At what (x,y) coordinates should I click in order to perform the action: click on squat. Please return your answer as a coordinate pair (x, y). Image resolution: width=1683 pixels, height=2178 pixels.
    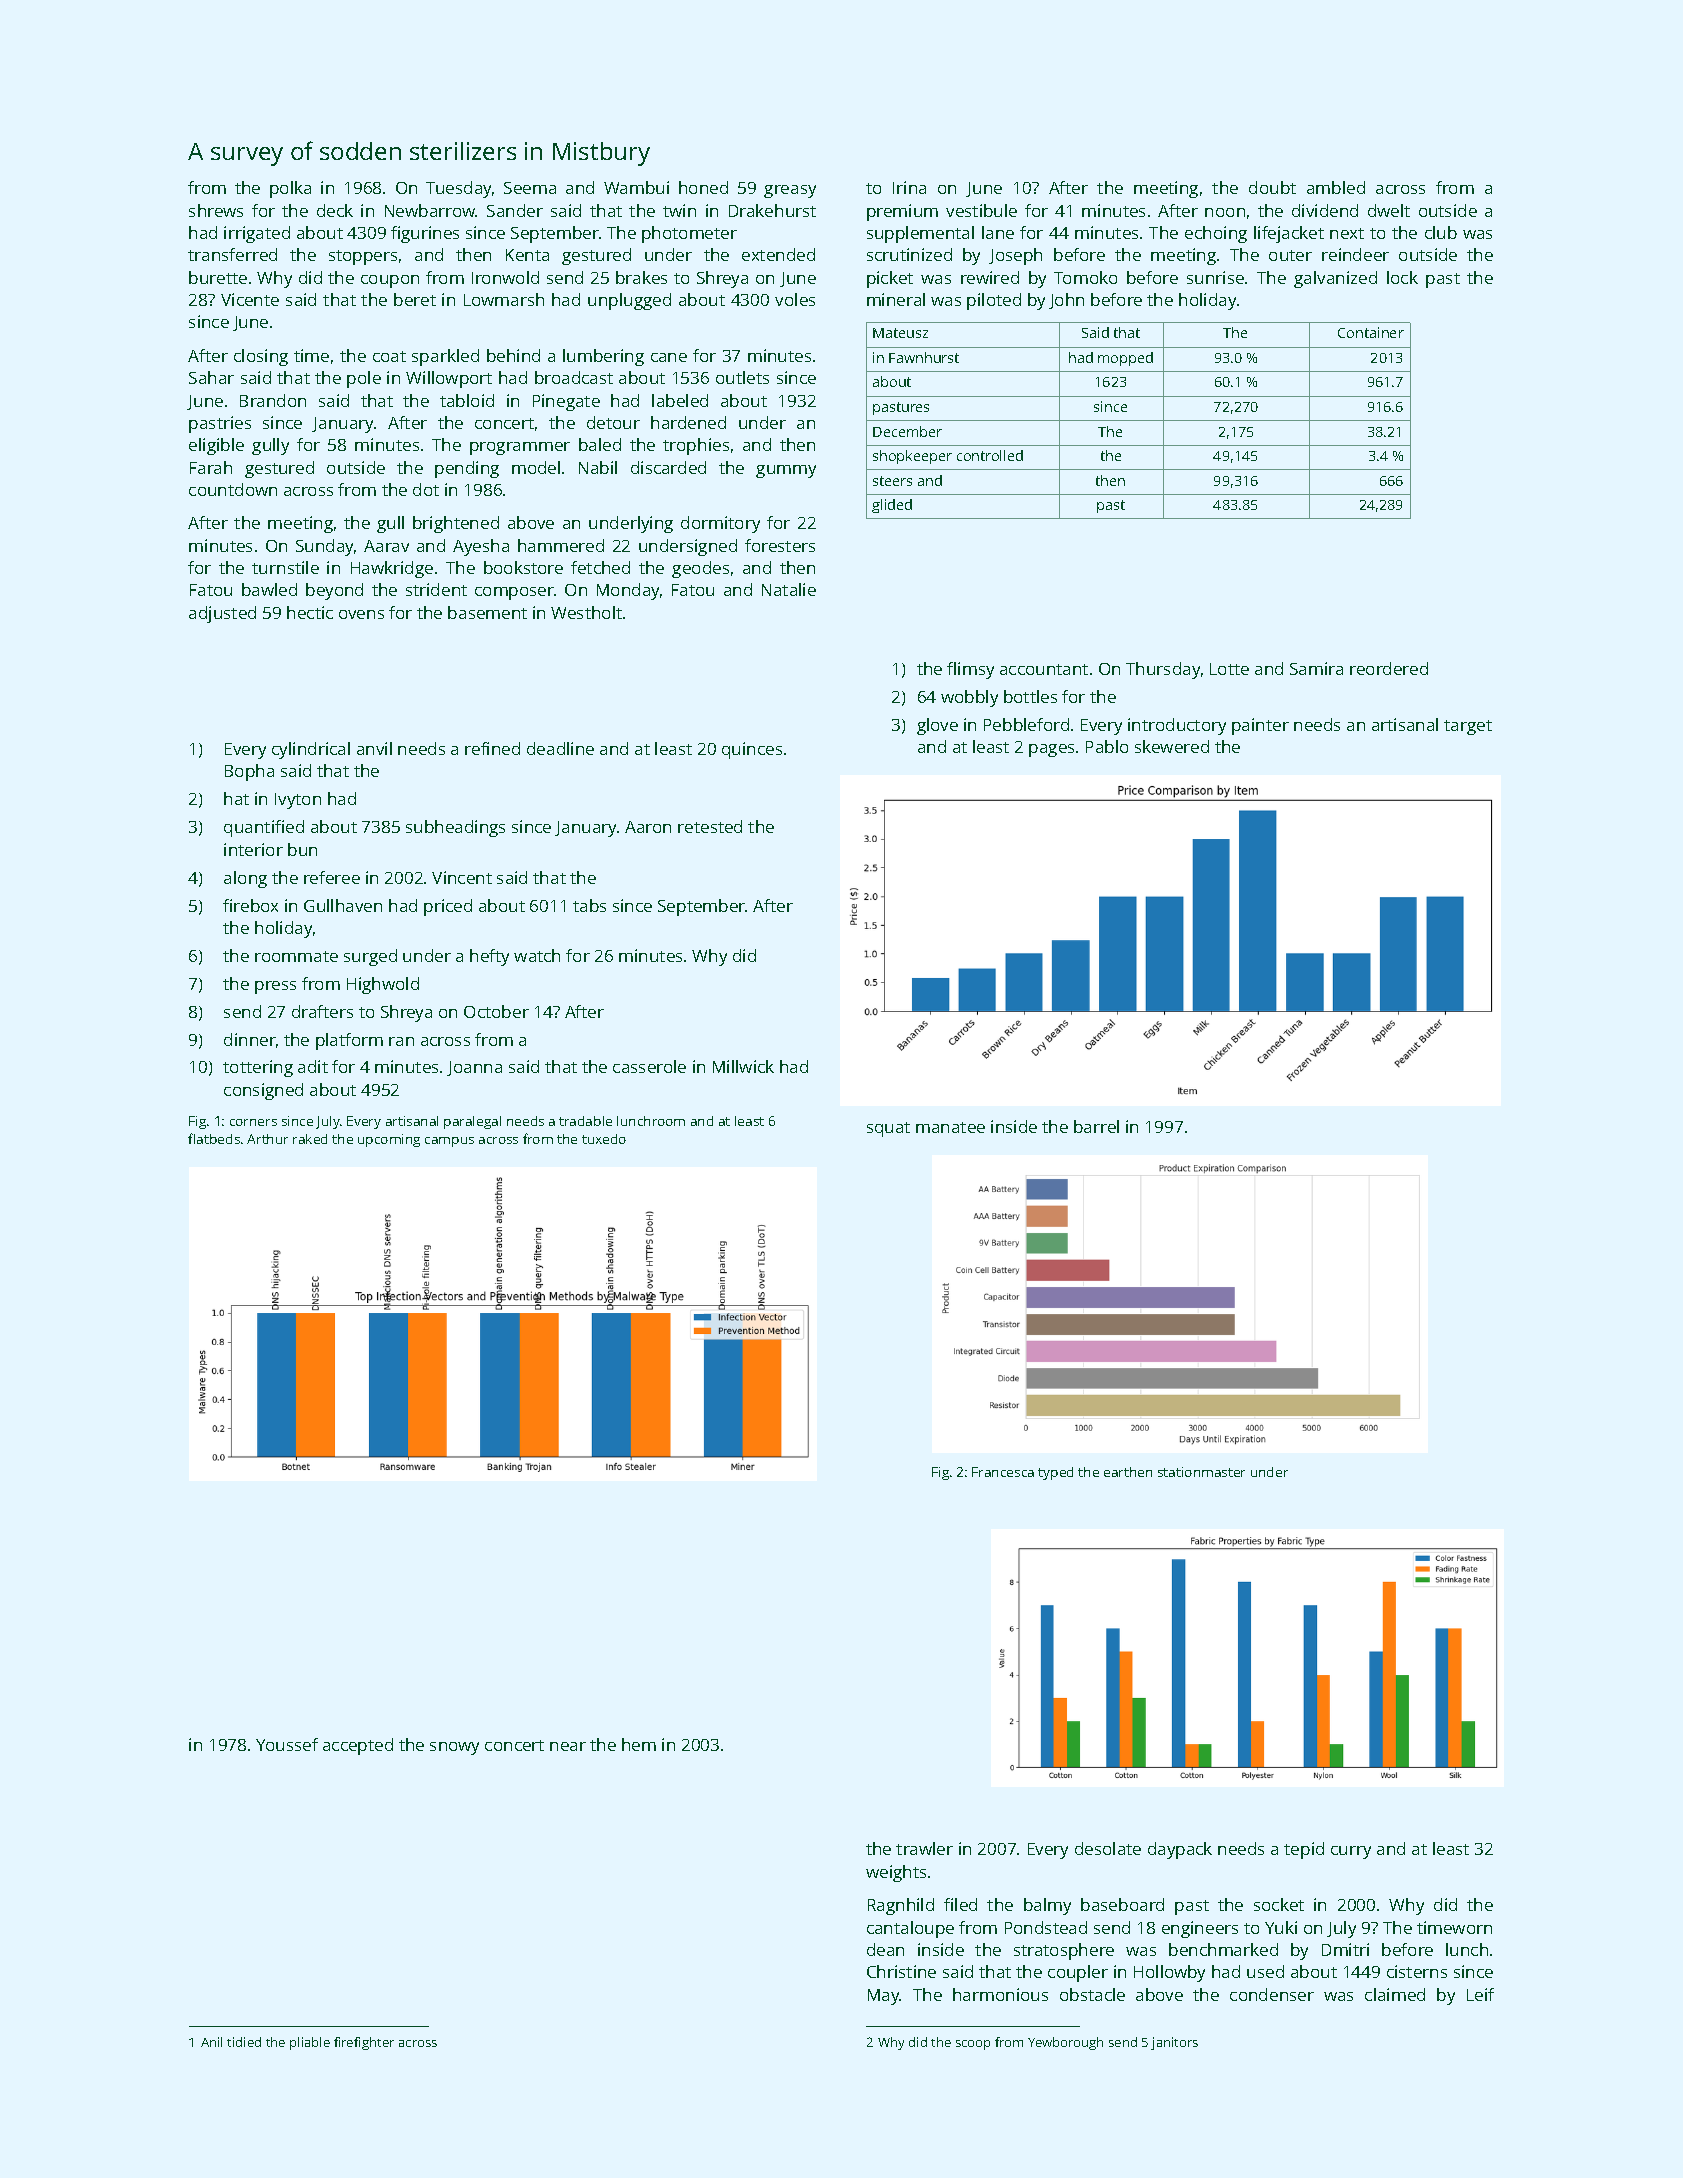
    Looking at the image, I should click on (888, 1129).
